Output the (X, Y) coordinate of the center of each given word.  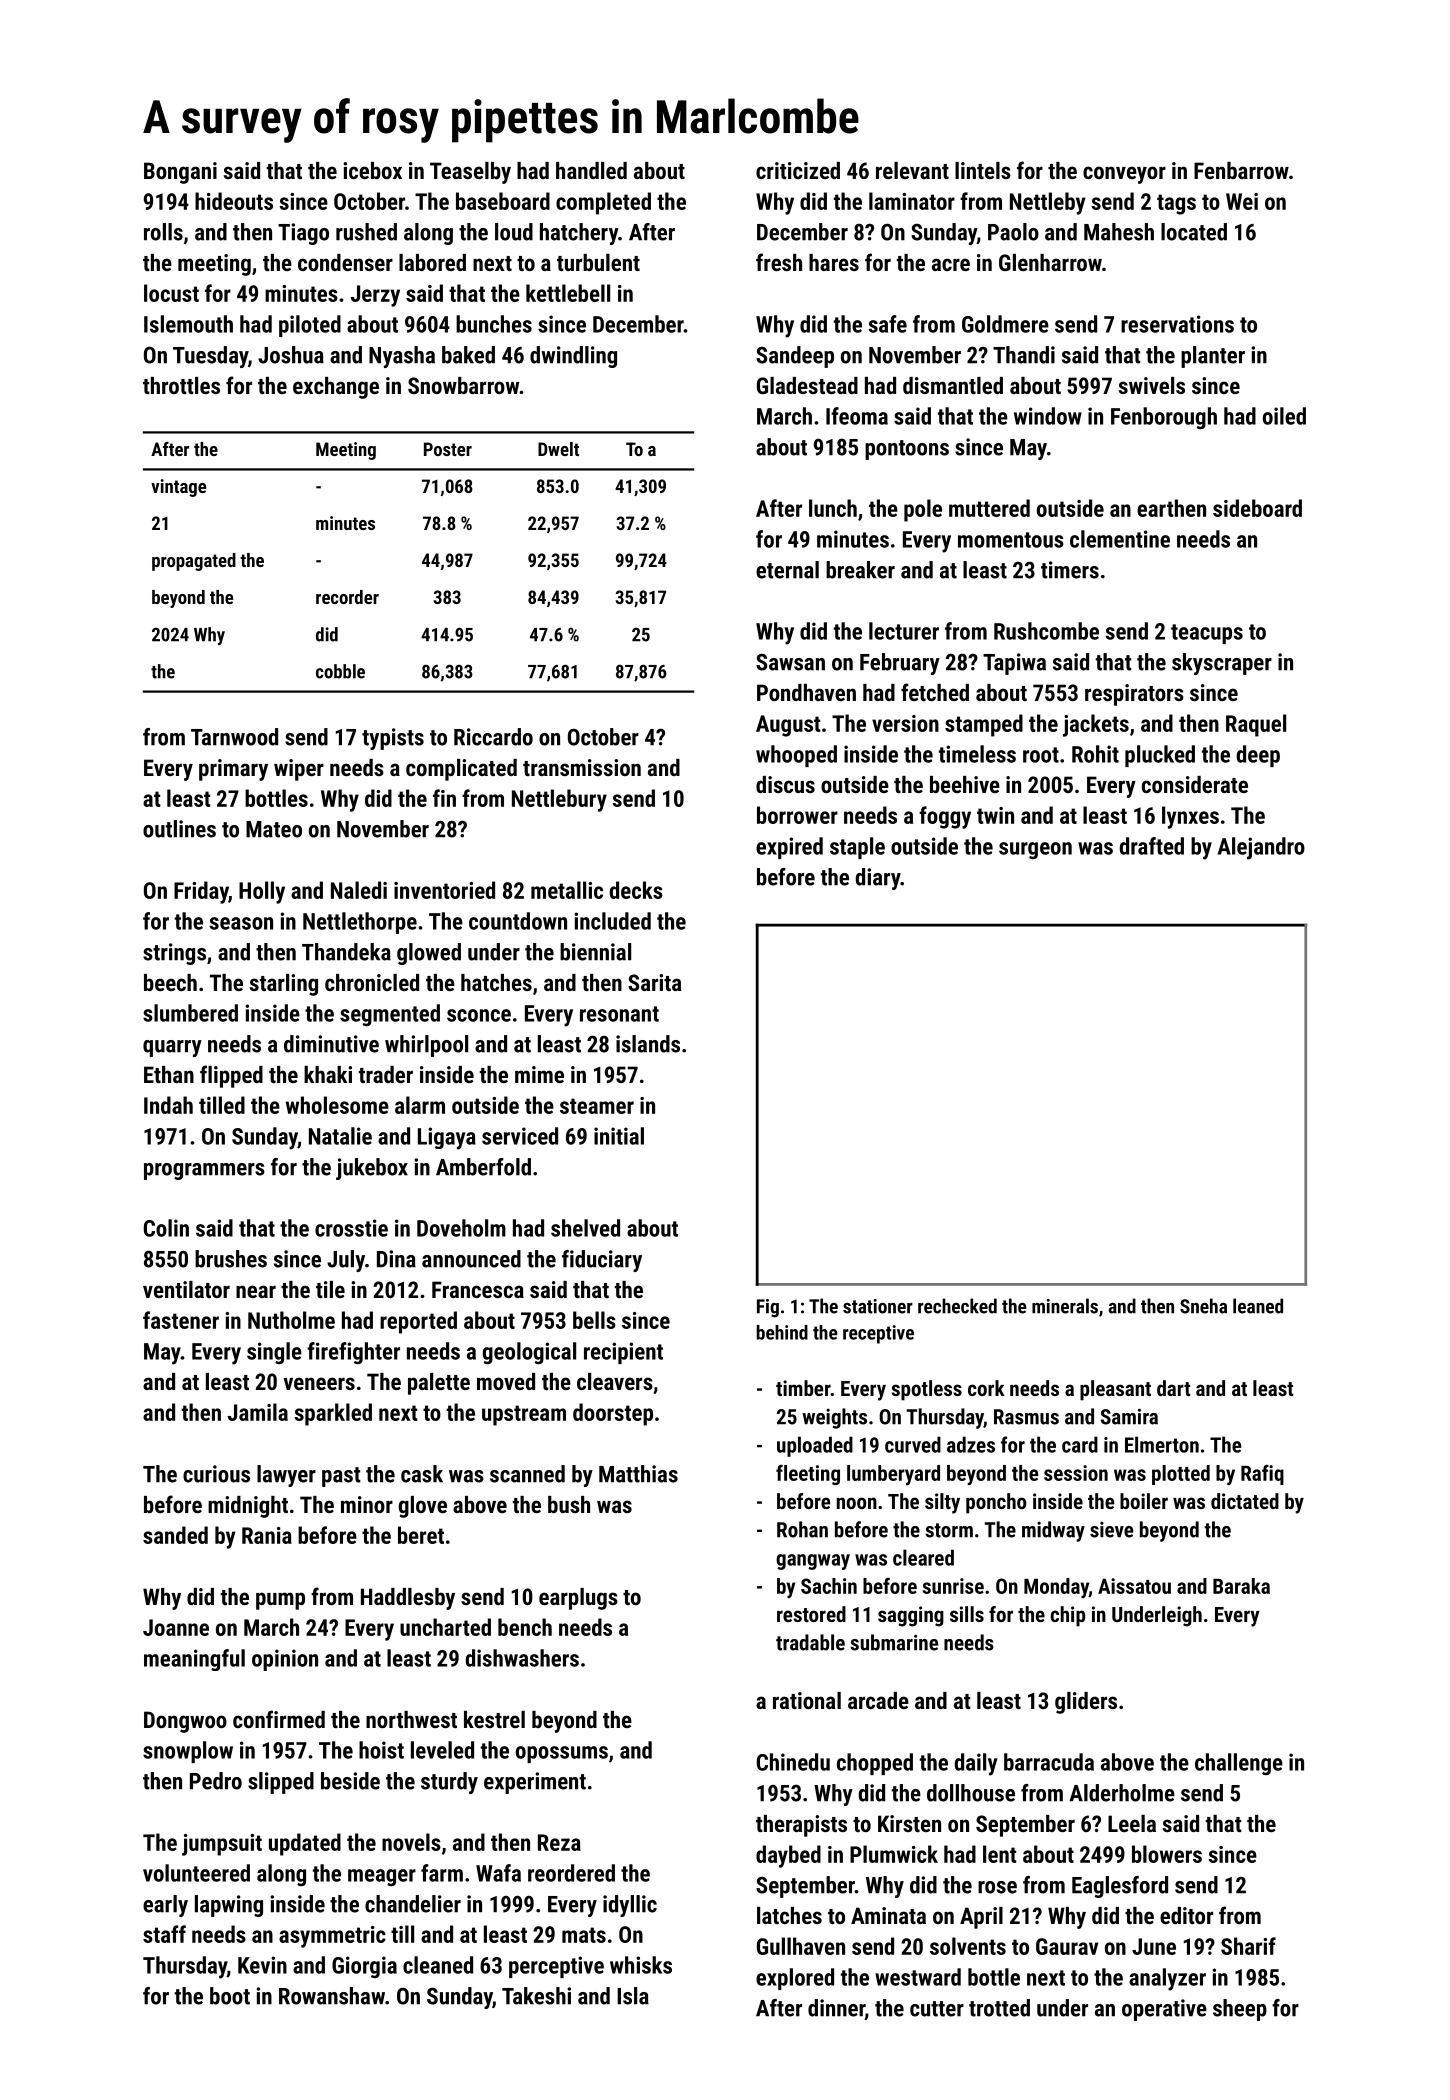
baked (468, 355)
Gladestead (807, 385)
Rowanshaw (332, 1996)
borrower (797, 815)
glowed (429, 954)
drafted (1151, 846)
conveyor (1124, 175)
